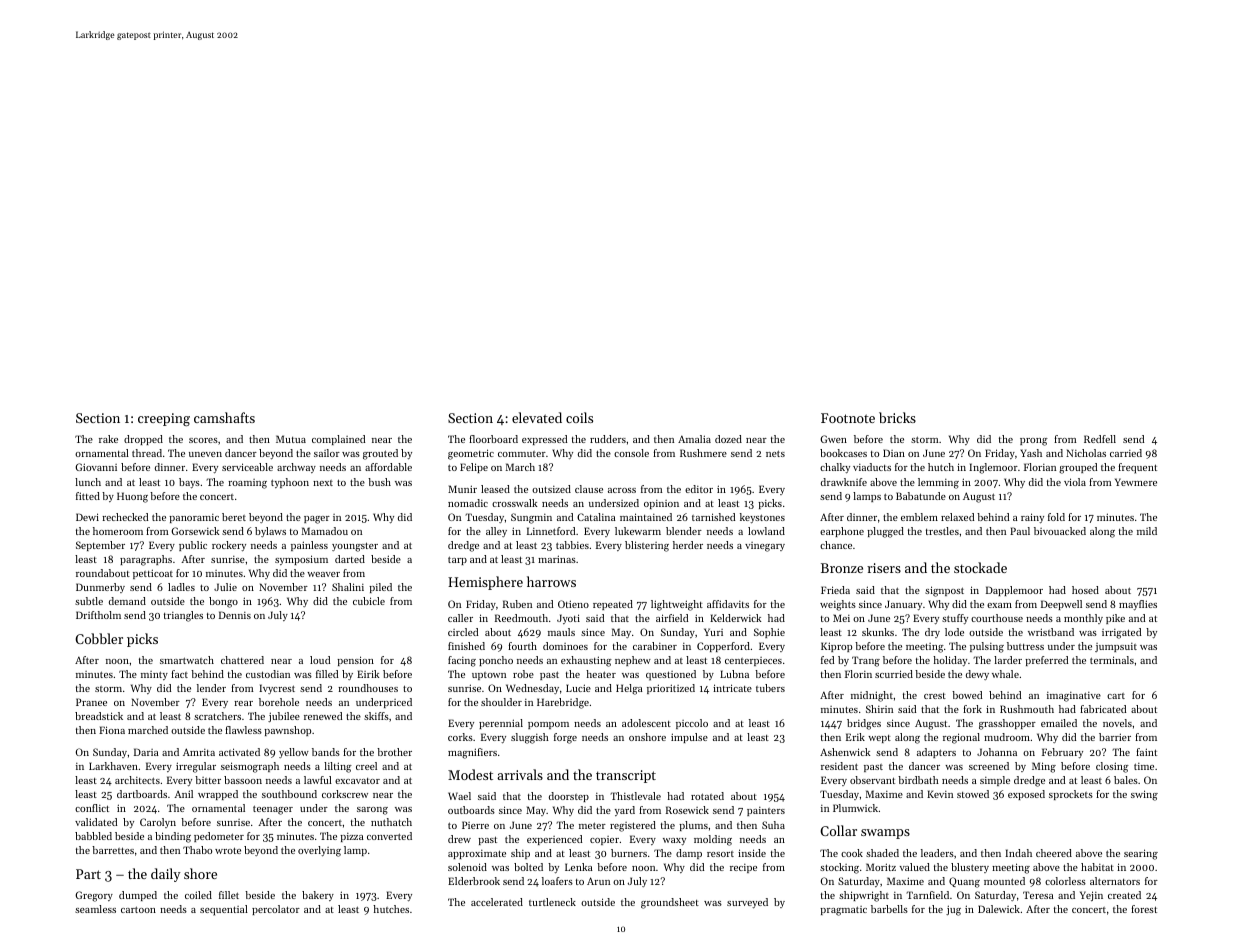  What do you see at coordinates (999, 605) in the screenshot?
I see `exam` at bounding box center [999, 605].
